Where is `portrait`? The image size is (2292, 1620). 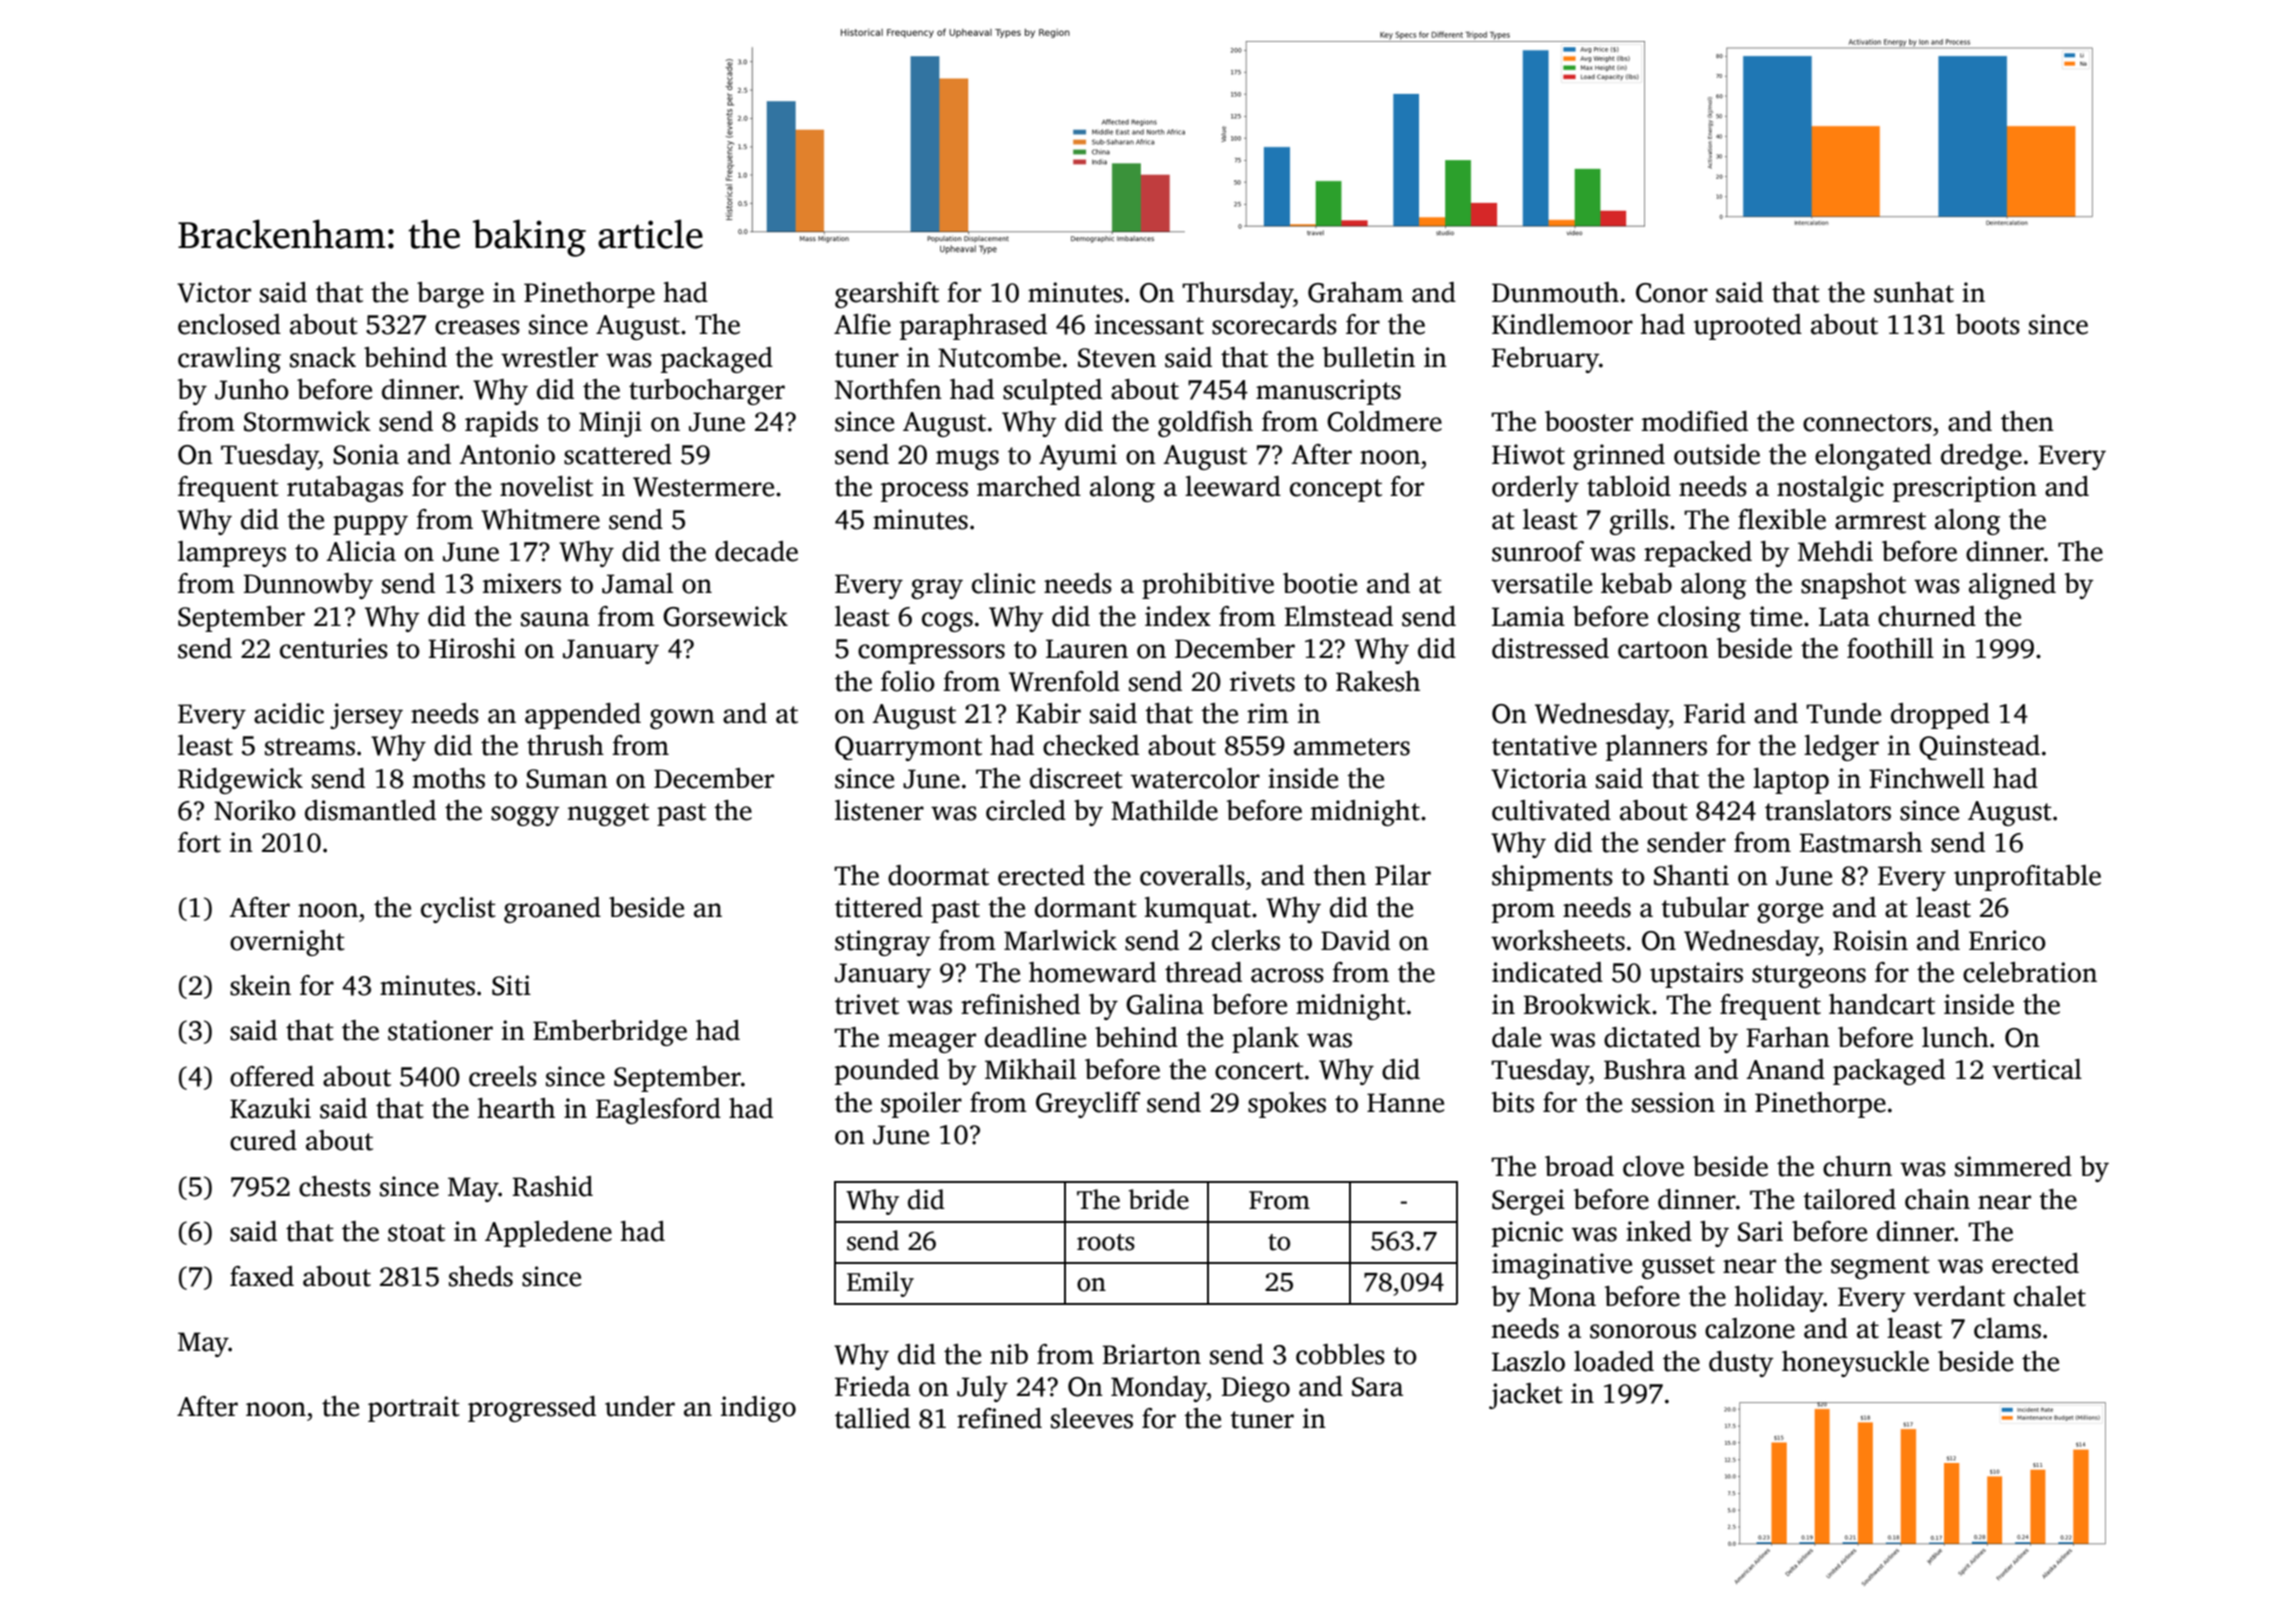 portrait is located at coordinates (414, 1409).
